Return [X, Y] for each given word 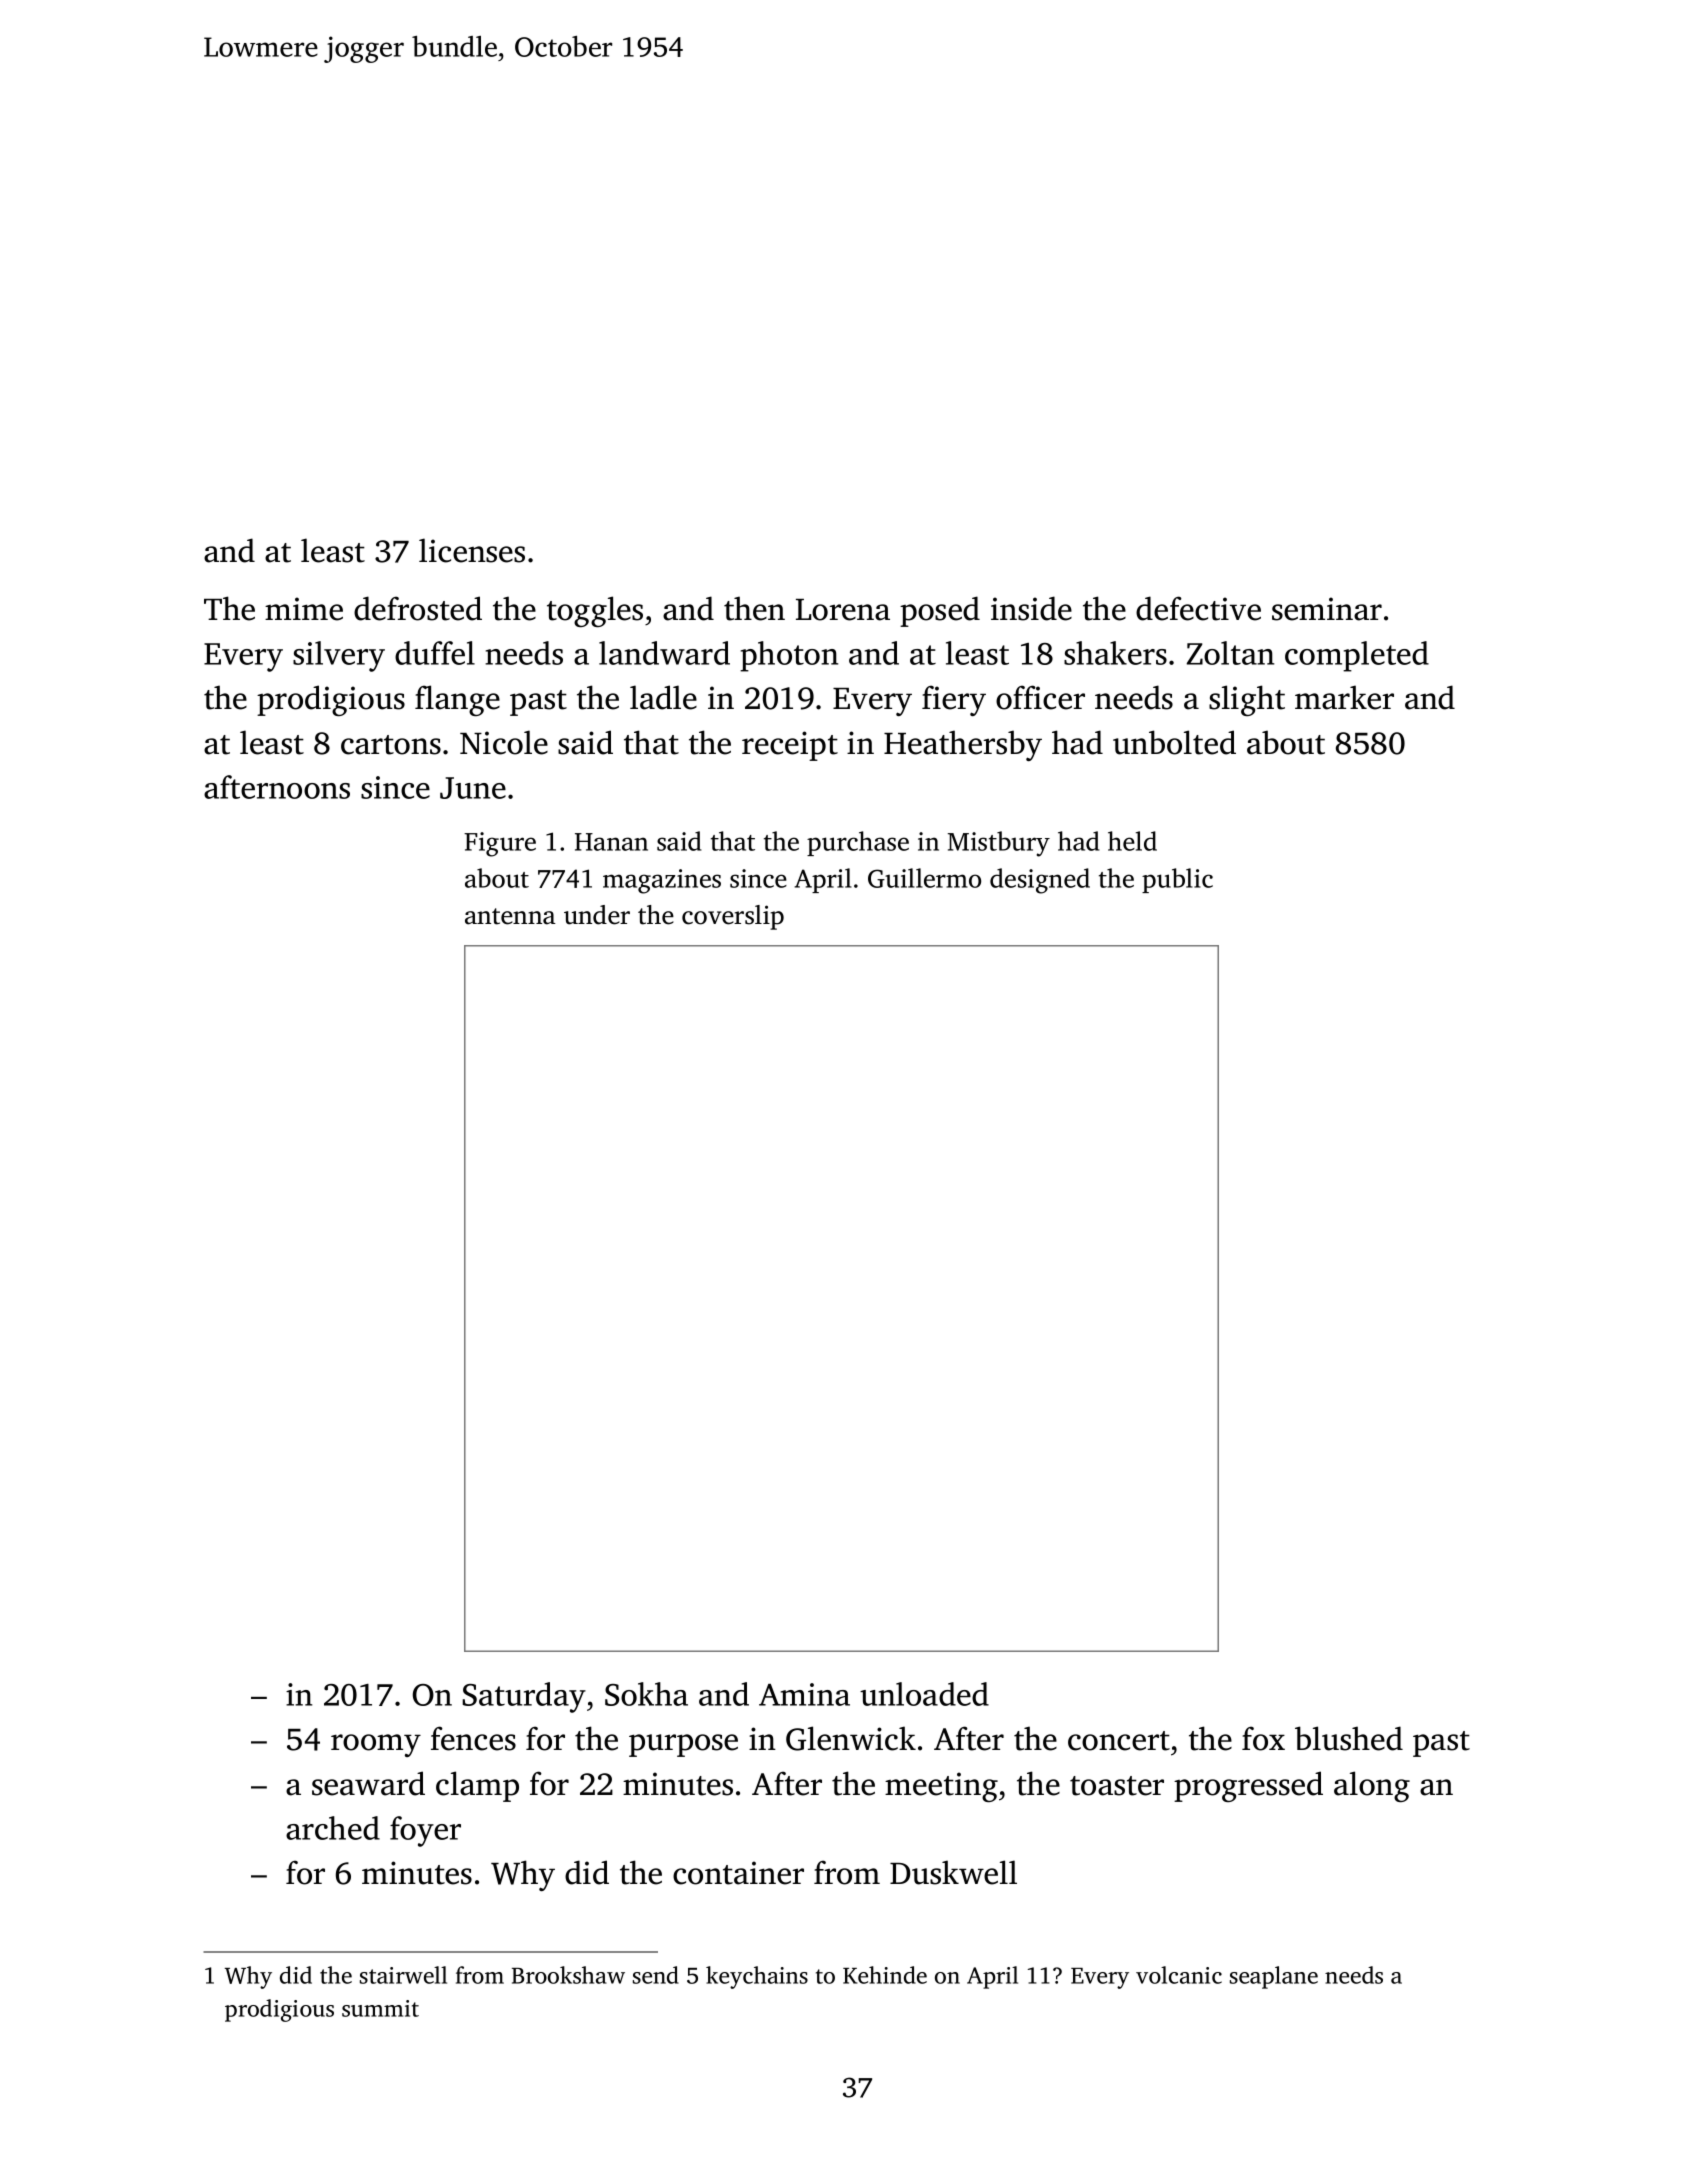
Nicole [504, 742]
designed [1040, 881]
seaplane [1274, 1977]
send [656, 1975]
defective [1198, 608]
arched [333, 1828]
